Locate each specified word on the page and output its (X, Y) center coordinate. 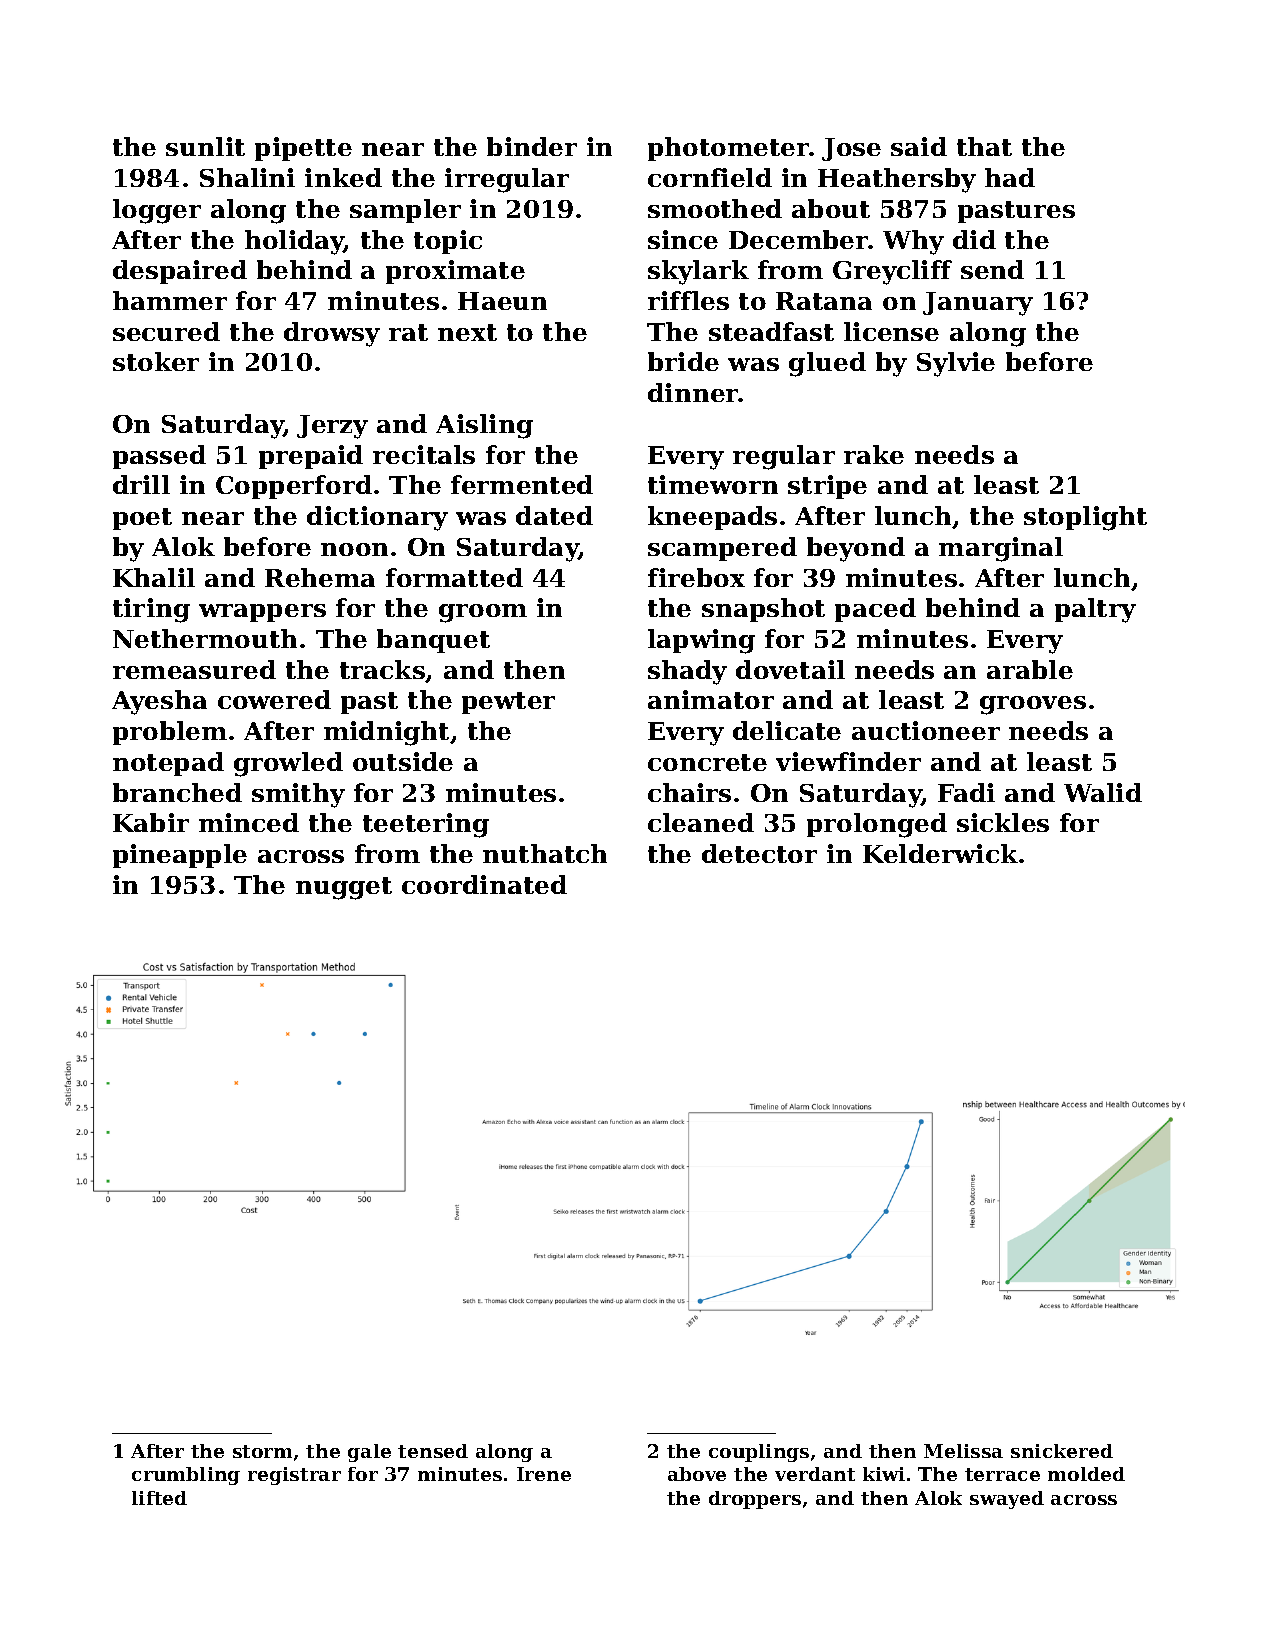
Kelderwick (940, 853)
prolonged (877, 825)
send (992, 269)
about (831, 208)
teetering (426, 825)
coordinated (484, 884)
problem (170, 733)
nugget (344, 888)
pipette (303, 149)
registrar (294, 1476)
